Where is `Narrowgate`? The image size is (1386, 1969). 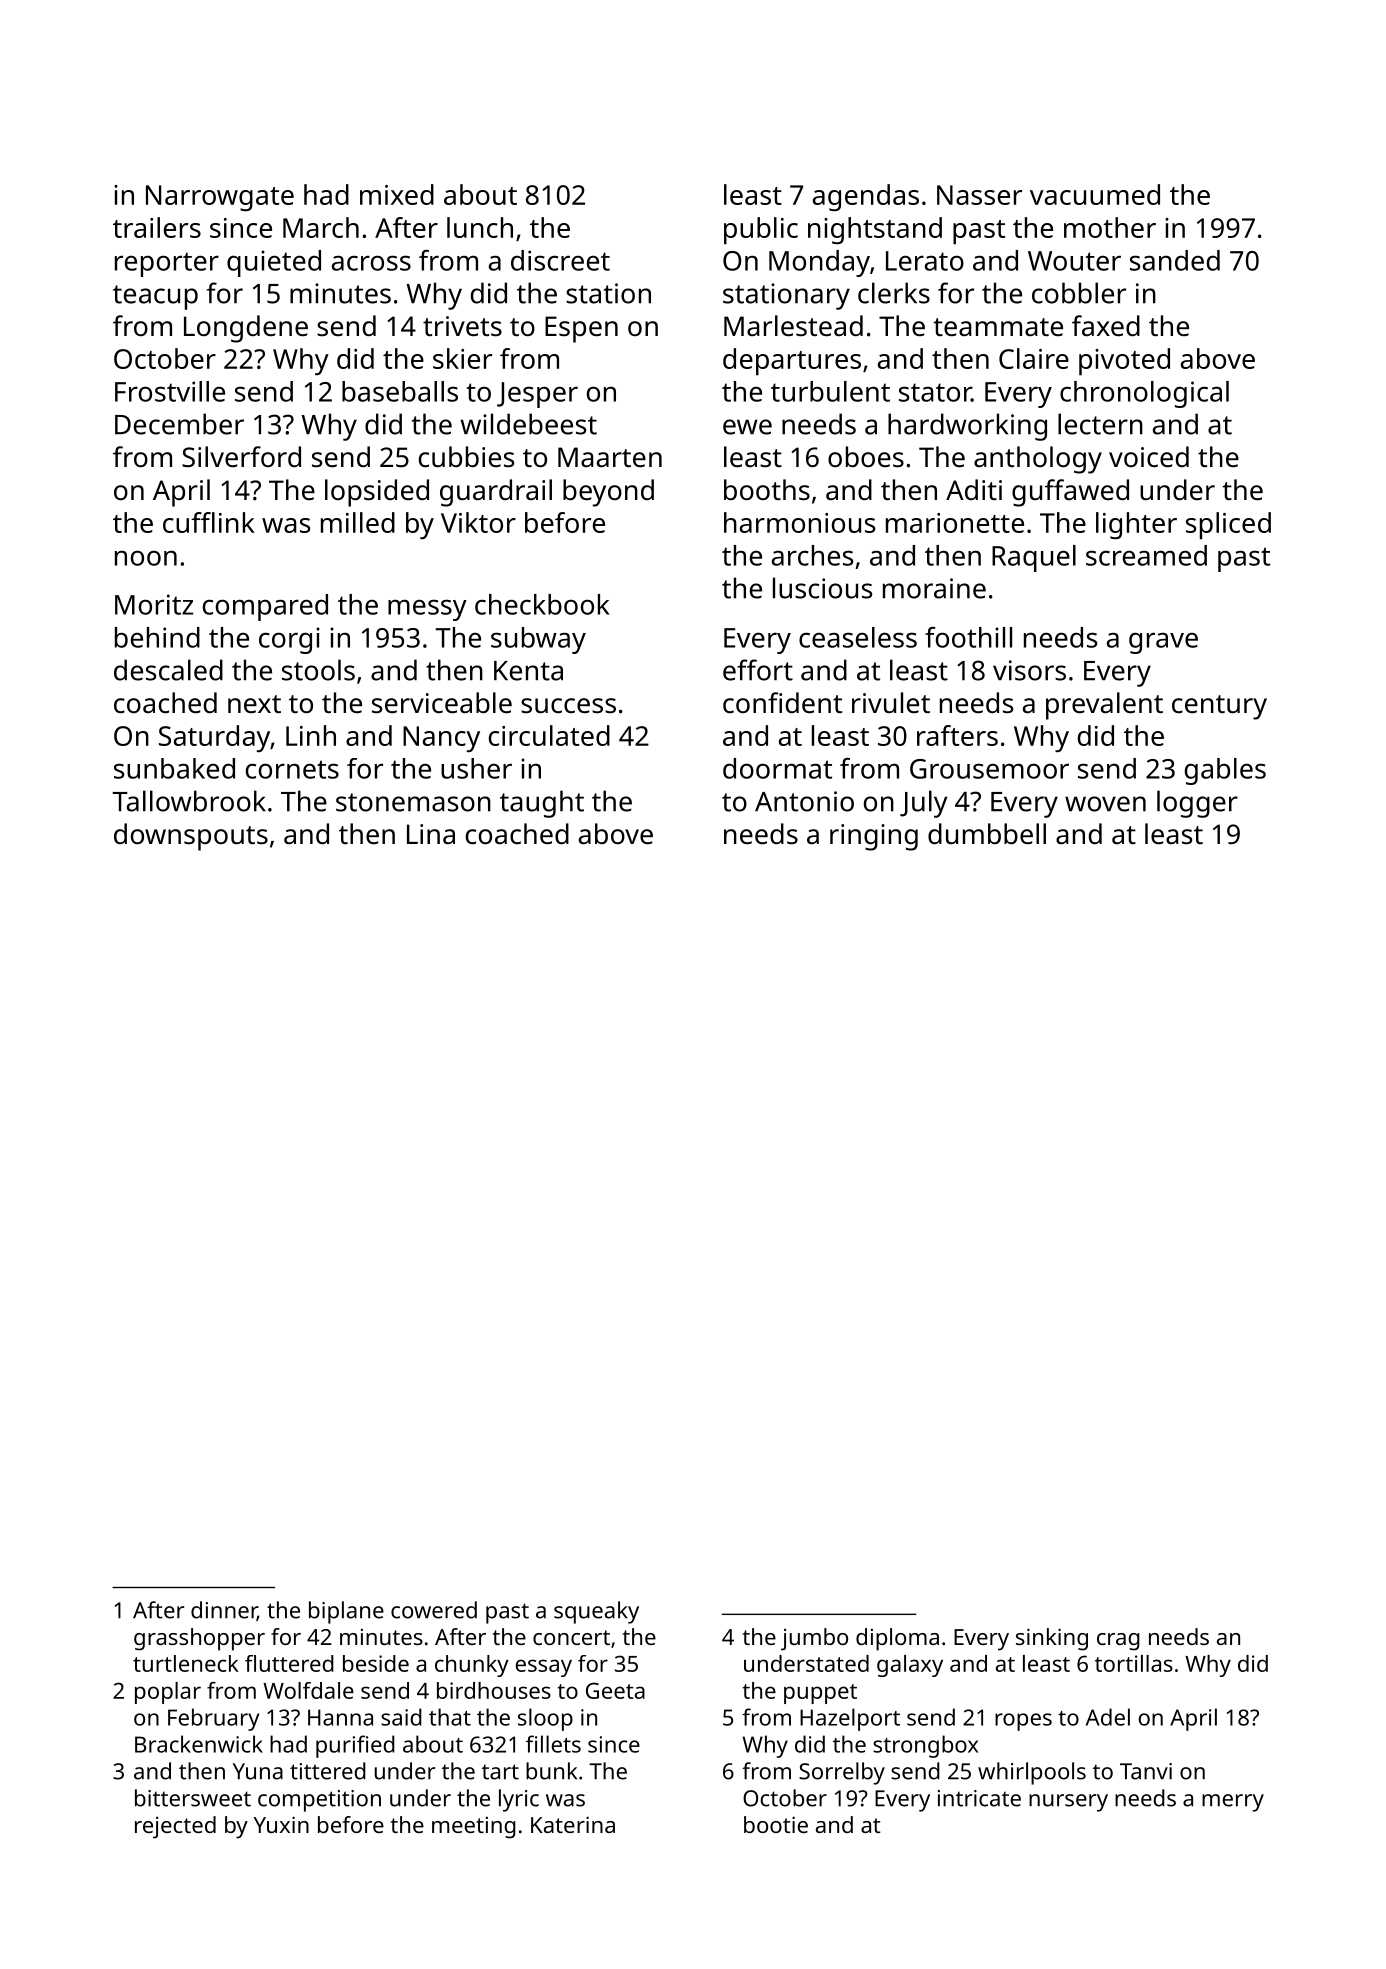
Narrowgate is located at coordinates (220, 198).
